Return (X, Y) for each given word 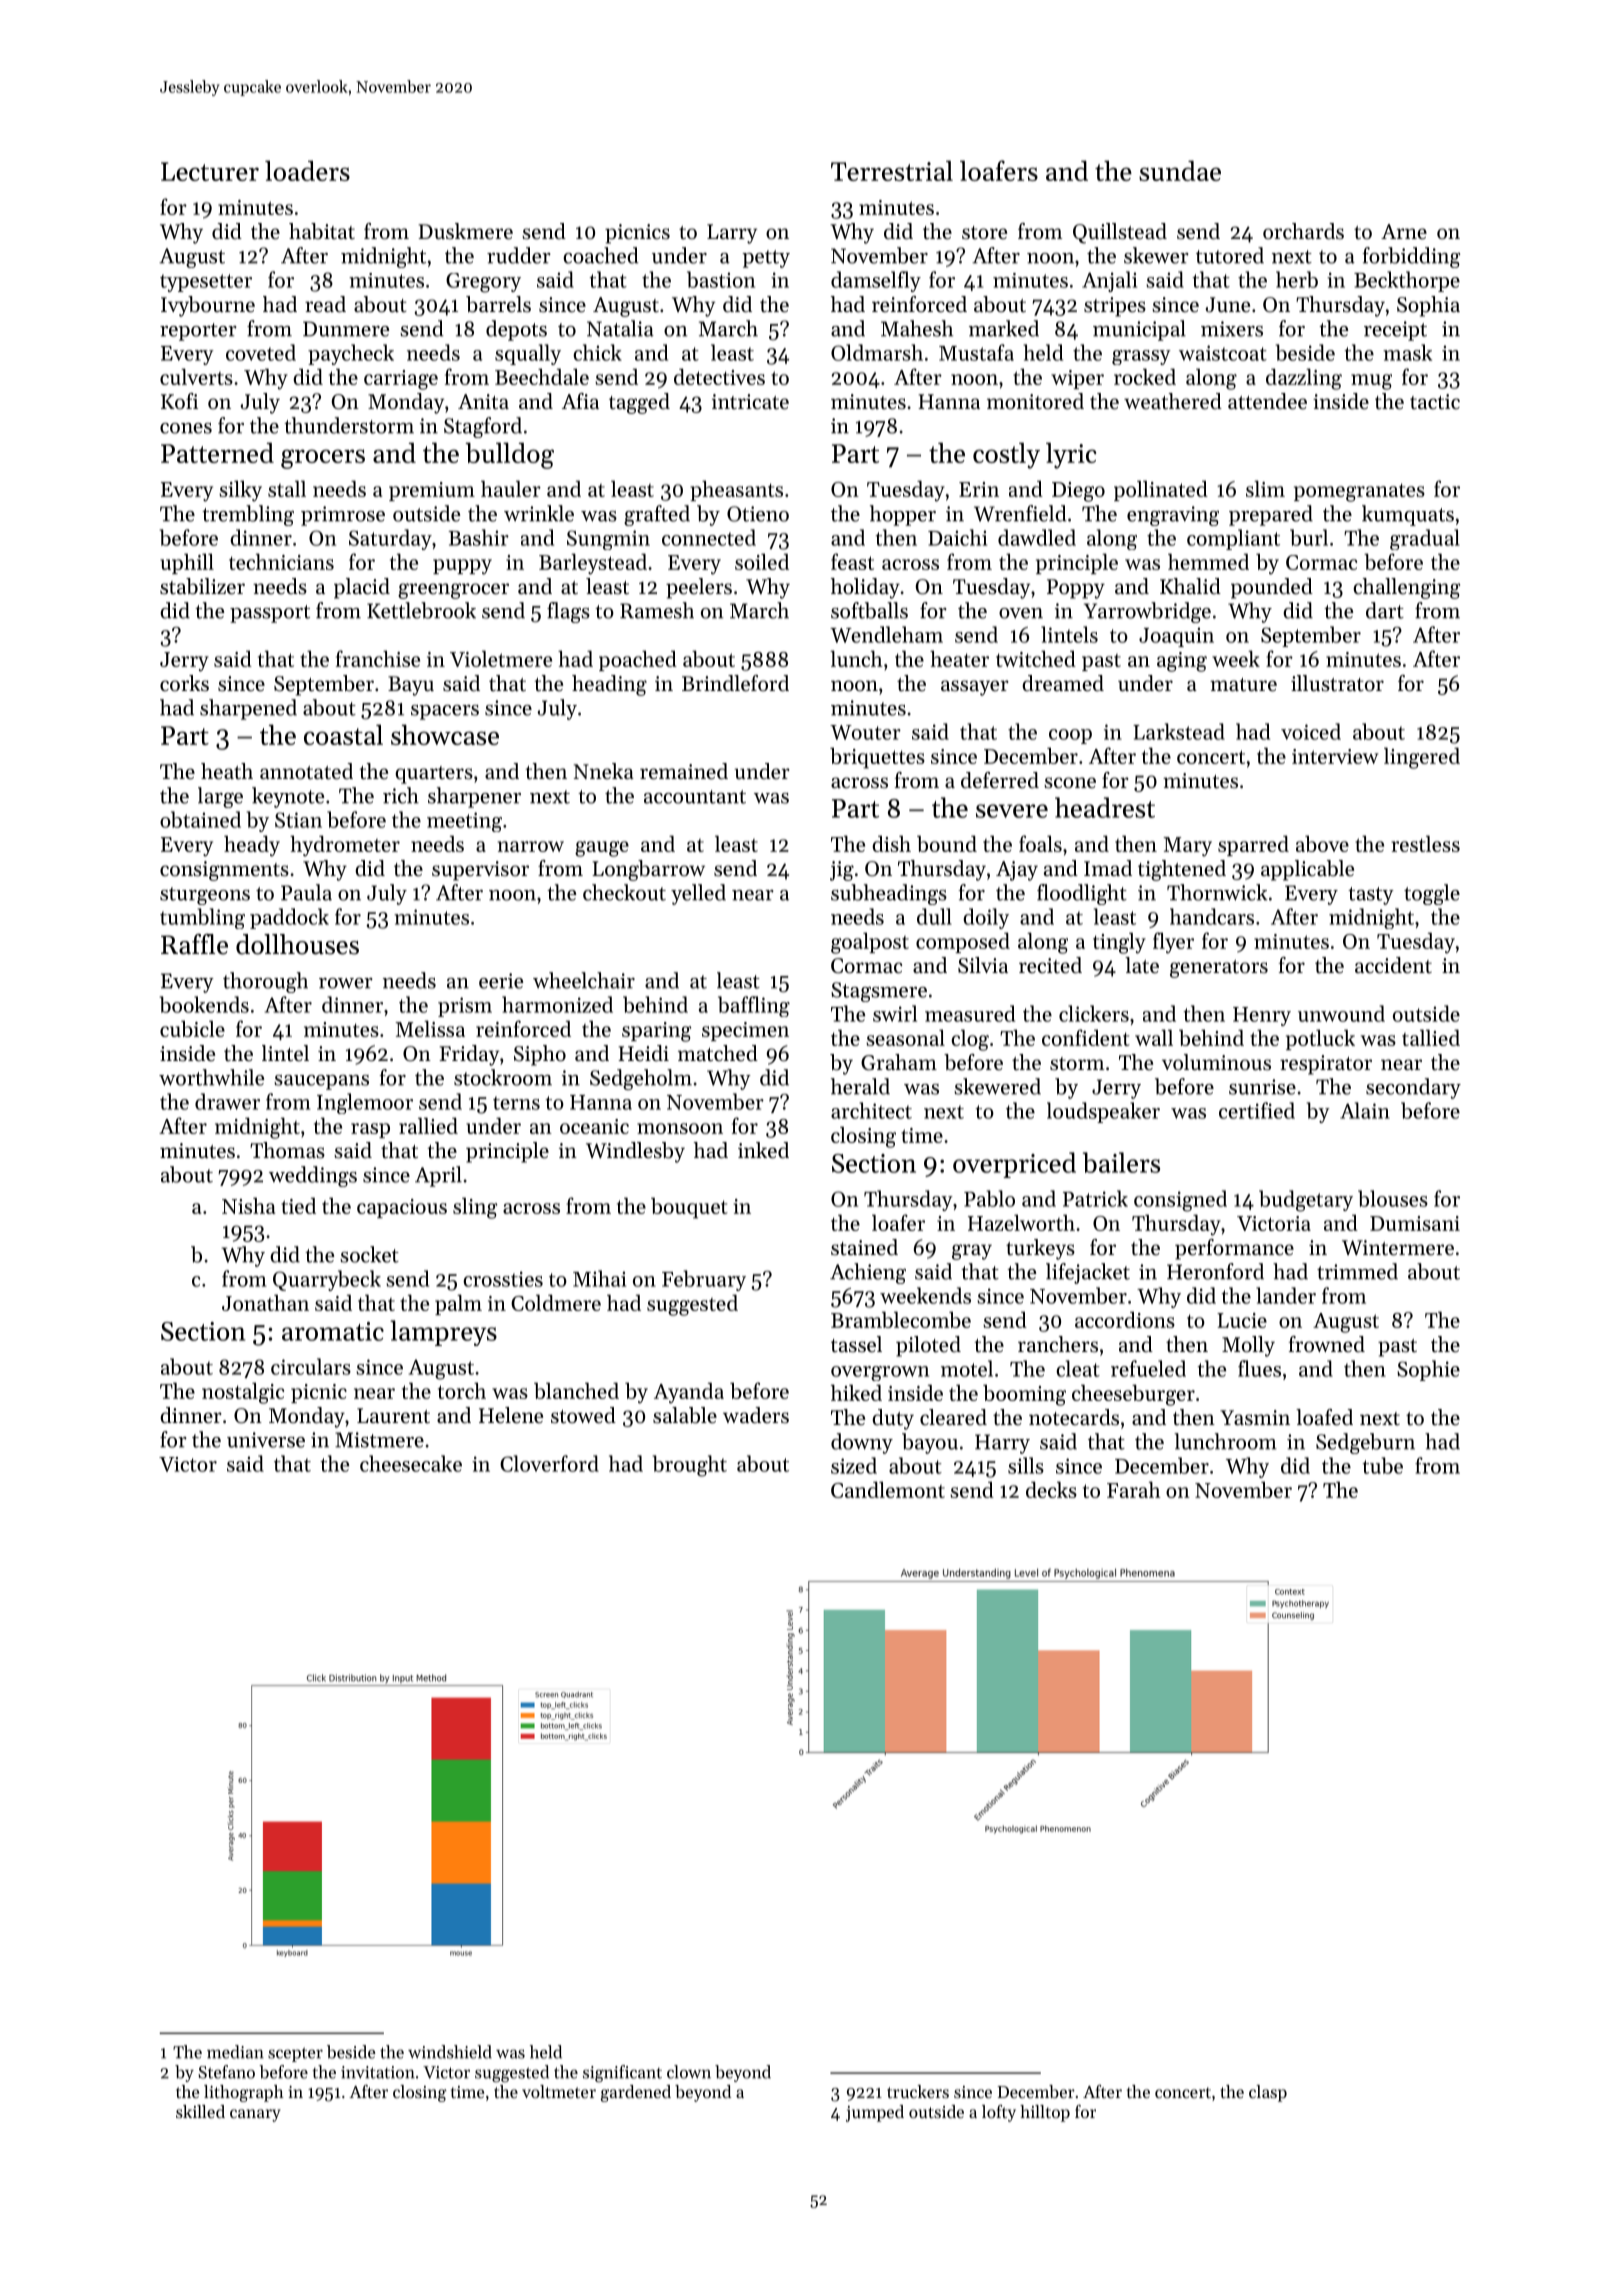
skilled (200, 2111)
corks (184, 683)
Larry (732, 234)
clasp (1268, 2093)
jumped (875, 2113)
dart (1385, 610)
